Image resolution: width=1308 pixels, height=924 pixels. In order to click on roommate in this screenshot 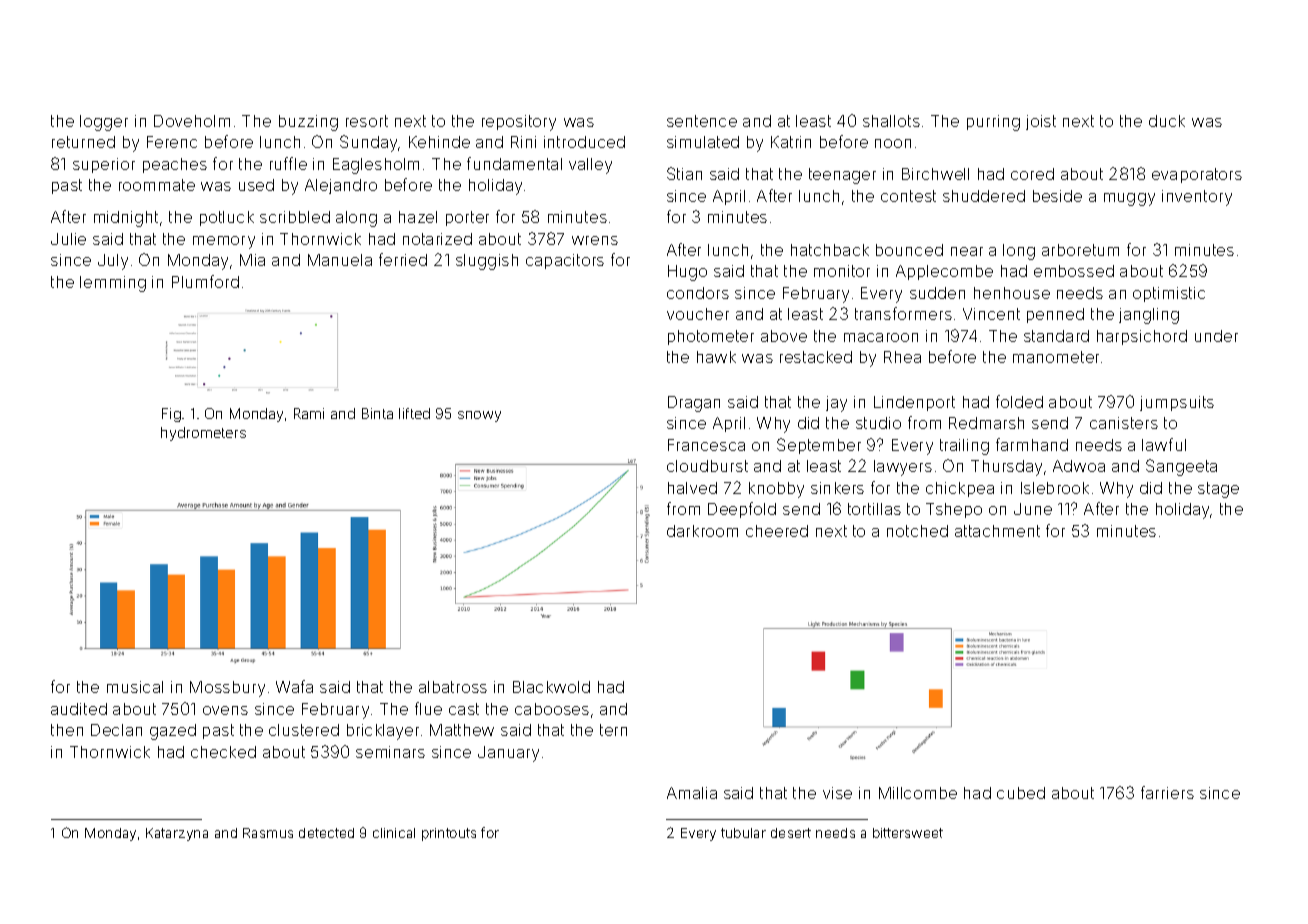, I will do `click(157, 185)`.
